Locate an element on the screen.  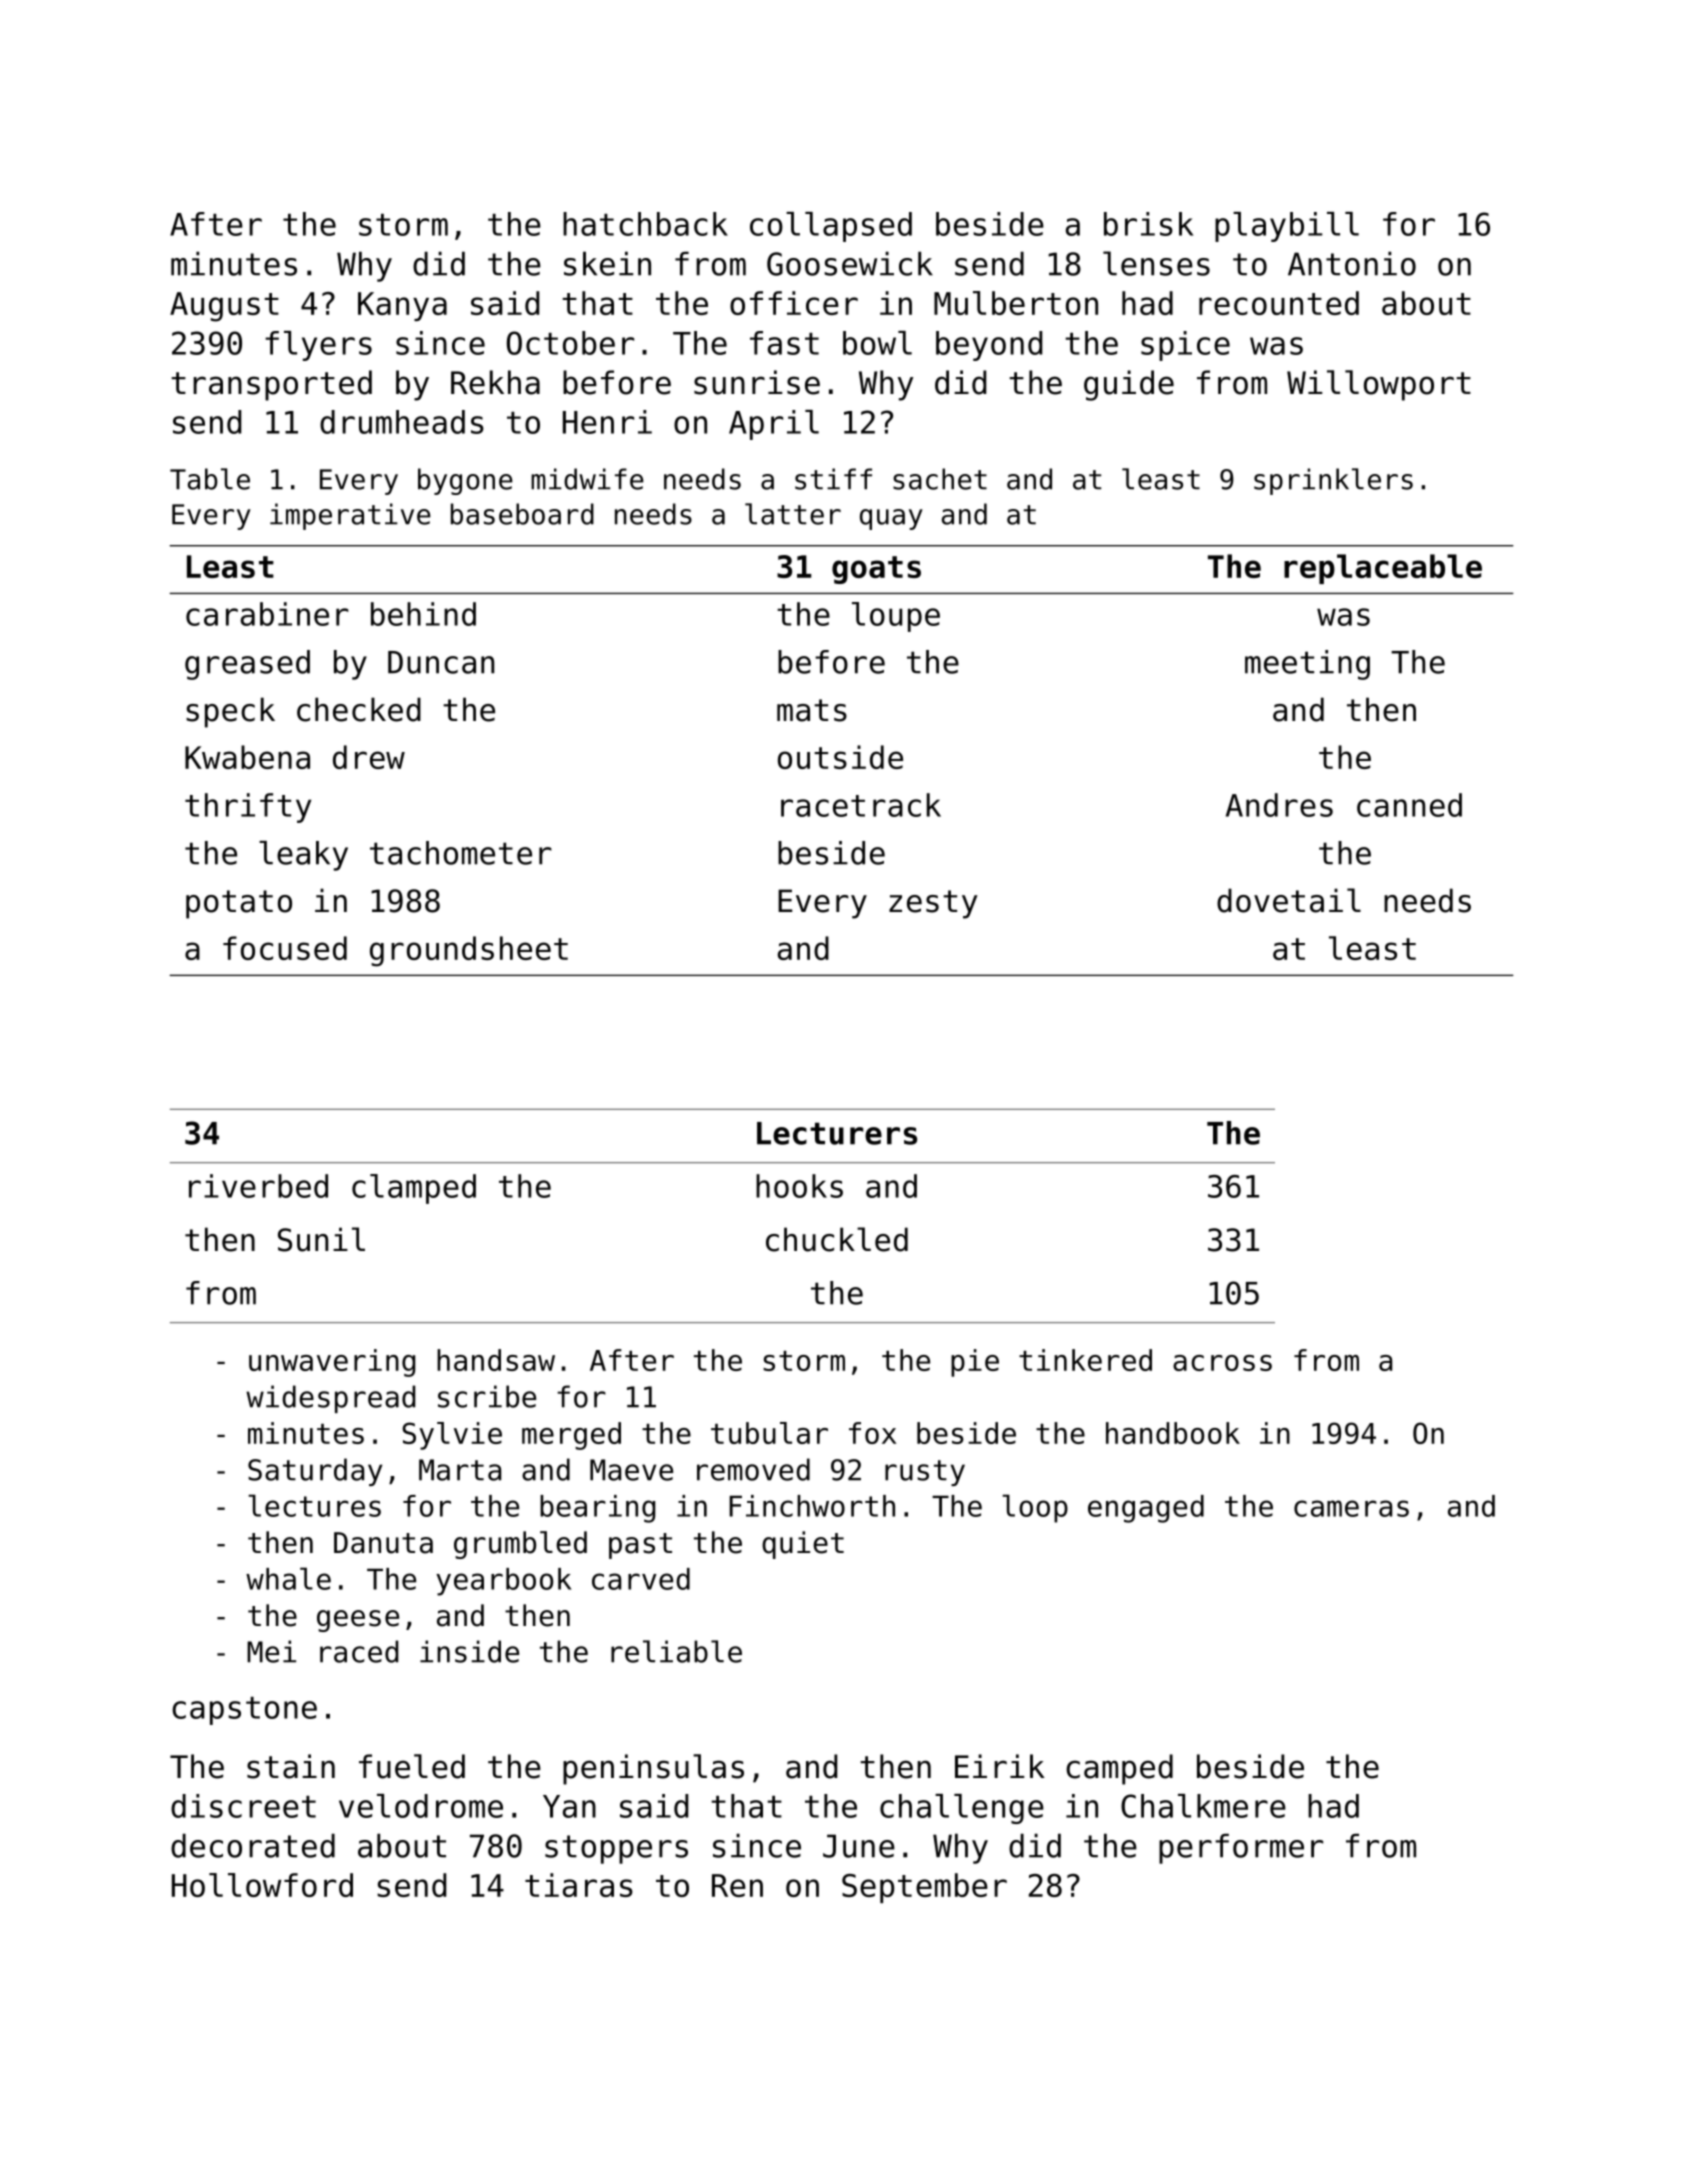
checked is located at coordinates (359, 709).
